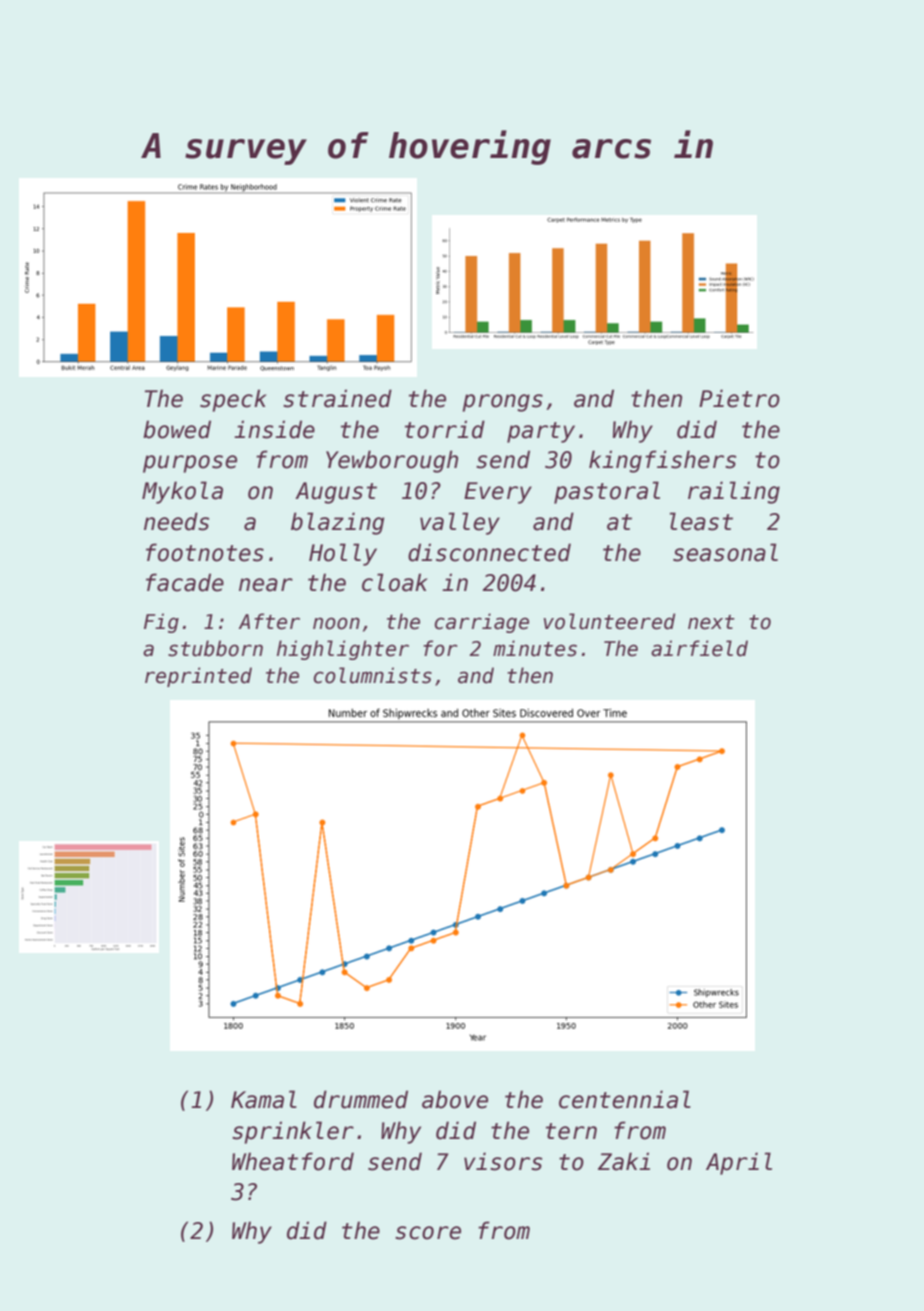 This screenshot has height=1311, width=924. Describe the element at coordinates (336, 623) in the screenshot. I see `noon` at that location.
